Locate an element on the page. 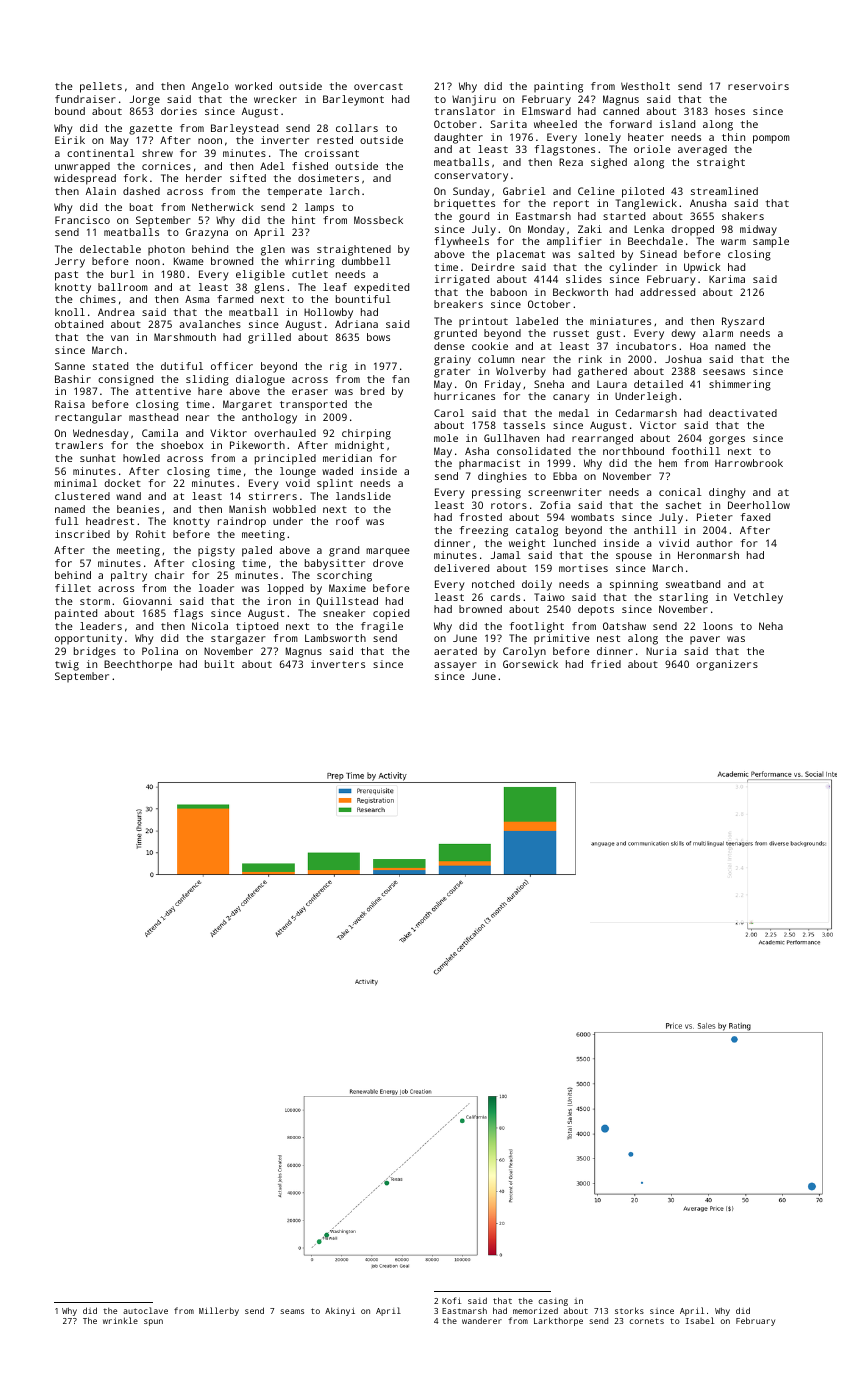 The height and width of the image is (1400, 849). painting is located at coordinates (558, 87).
